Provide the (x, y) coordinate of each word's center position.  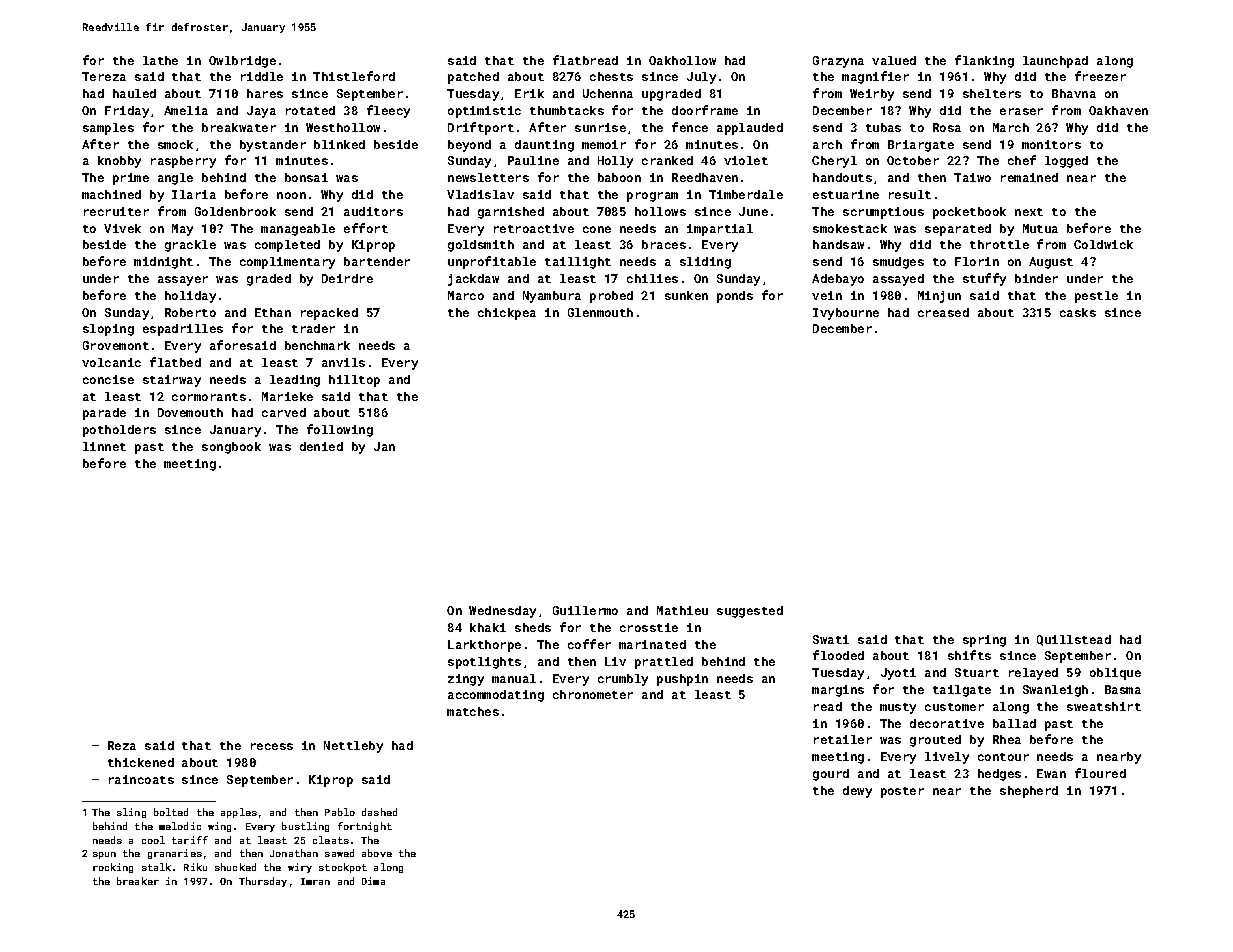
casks (1078, 312)
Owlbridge (242, 62)
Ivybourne (846, 314)
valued (894, 60)
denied (321, 446)
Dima (373, 881)
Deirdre (347, 278)
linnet (104, 446)
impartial (720, 230)
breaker (138, 881)
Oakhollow (682, 60)
